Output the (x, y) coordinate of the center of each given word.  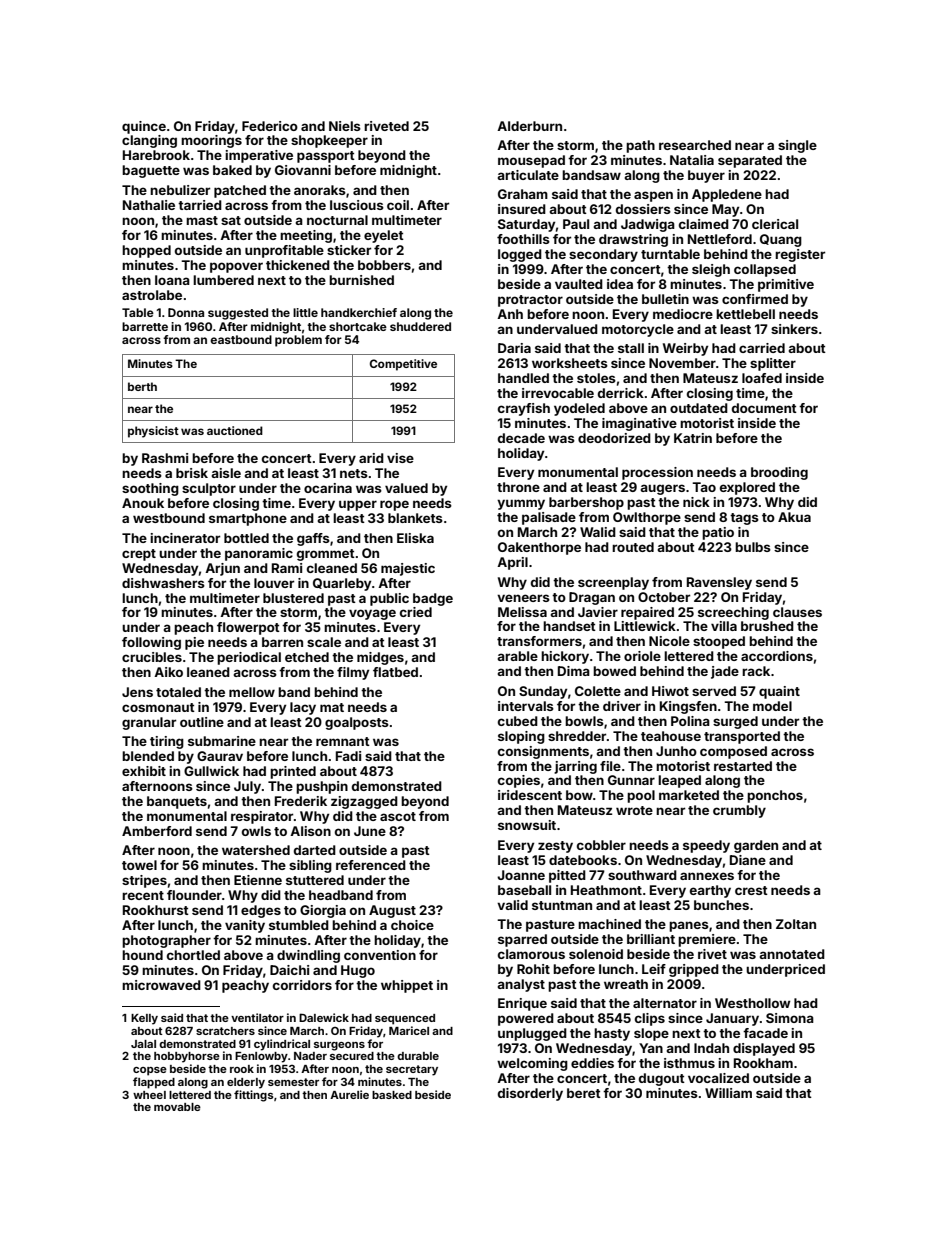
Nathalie (149, 205)
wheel (149, 1095)
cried (416, 612)
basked (392, 1095)
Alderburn (529, 126)
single (797, 146)
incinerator (185, 538)
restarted (743, 766)
